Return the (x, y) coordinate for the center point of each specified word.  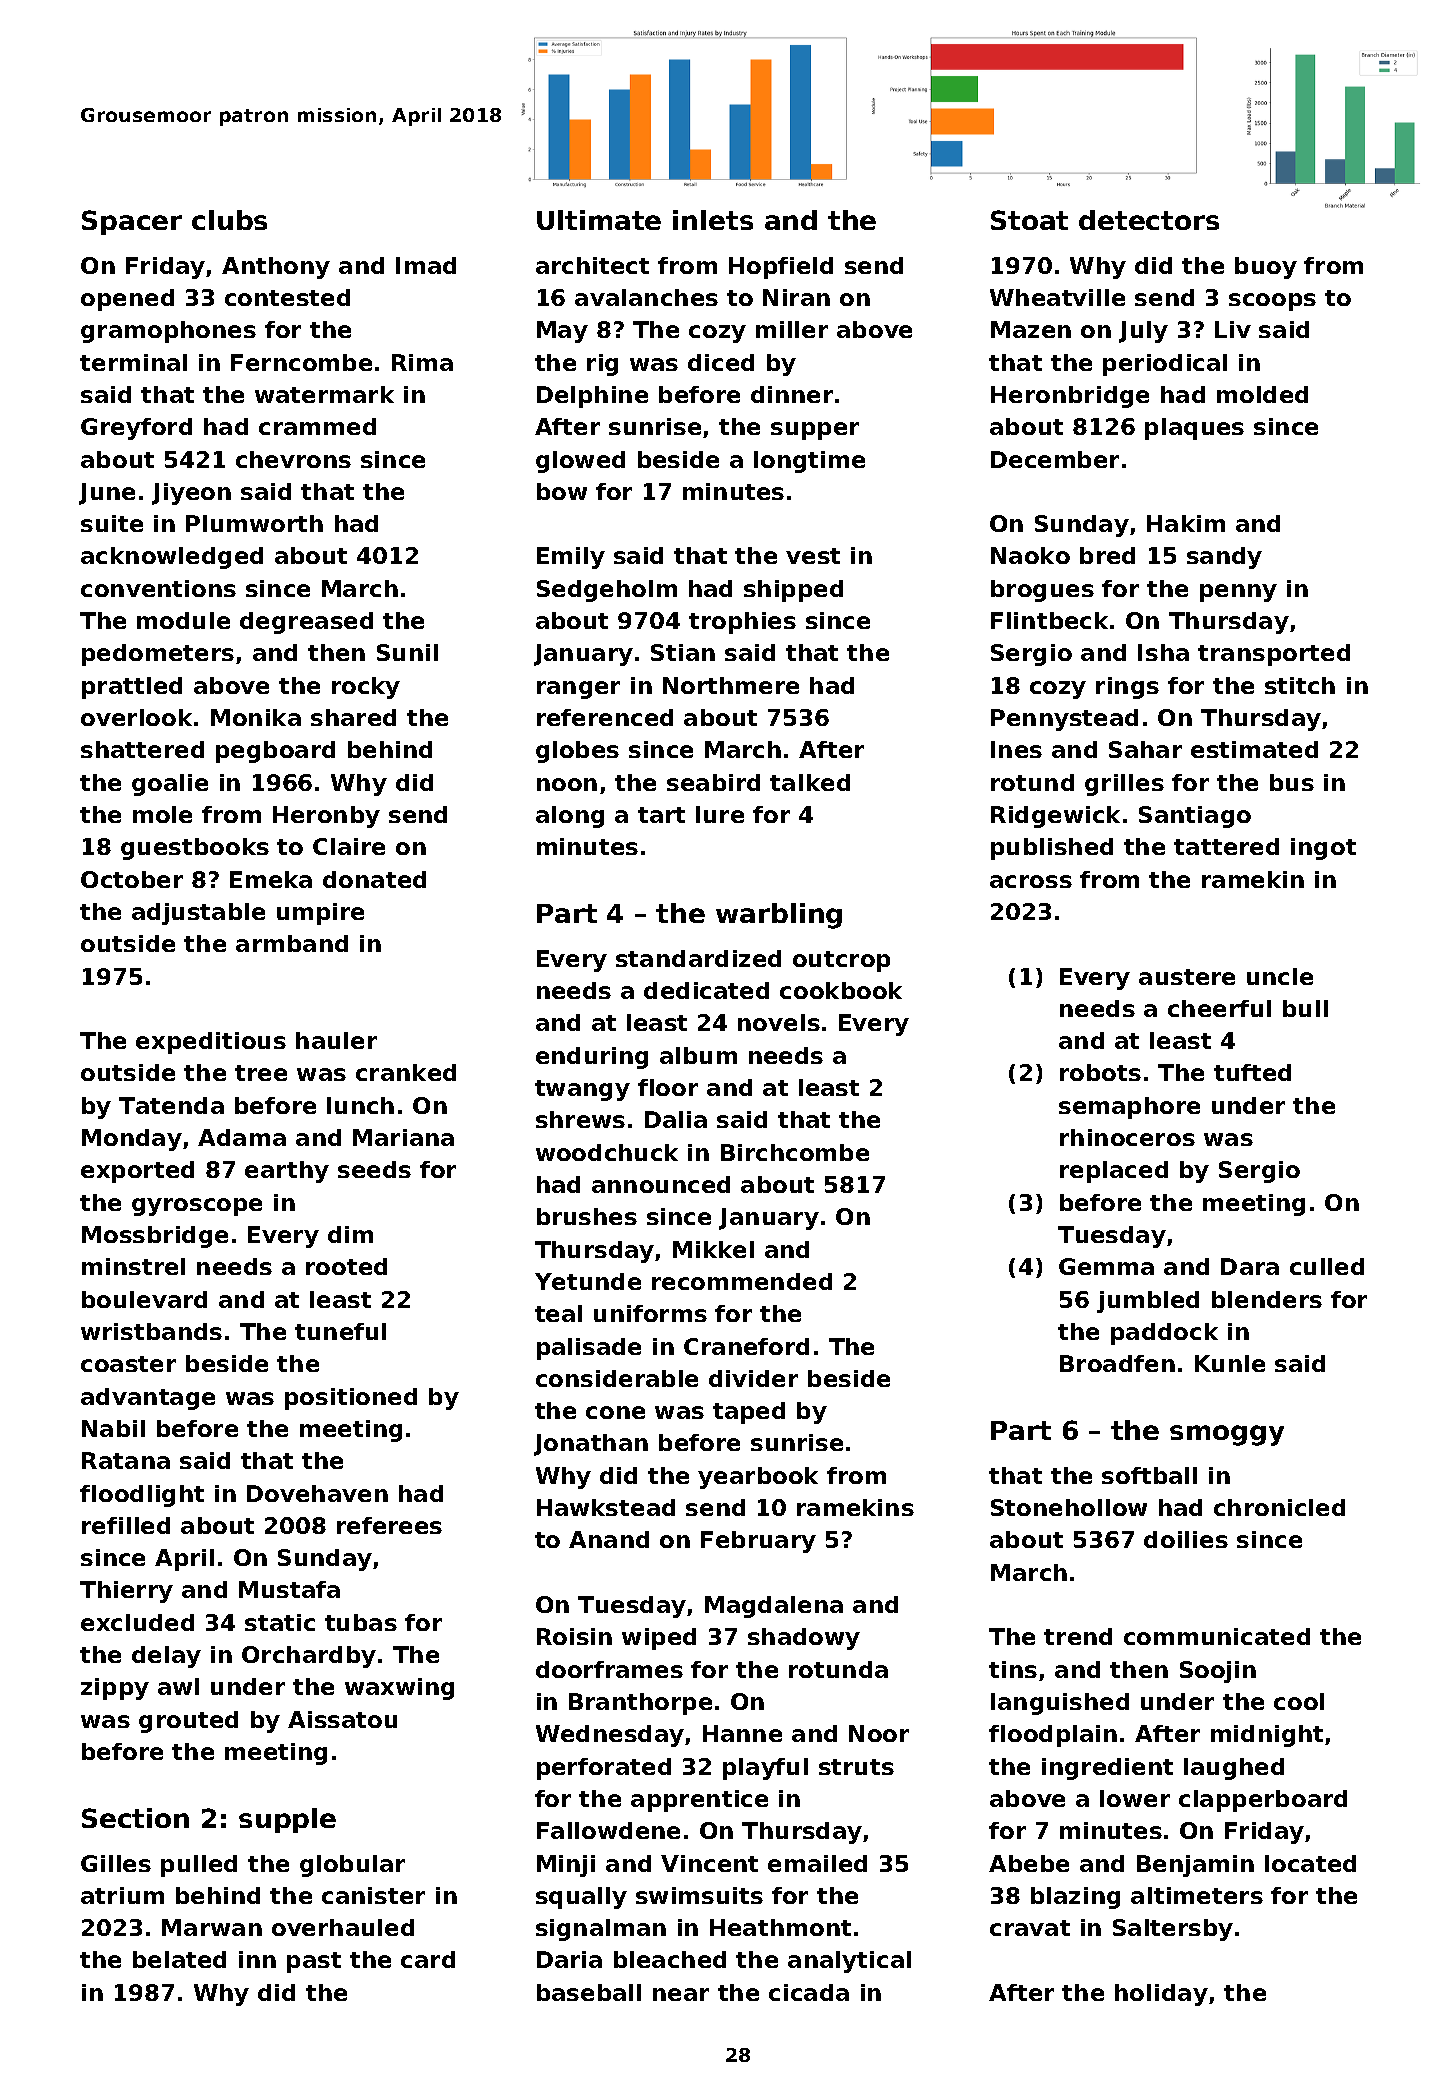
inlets (713, 220)
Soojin (1218, 1672)
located (1310, 1863)
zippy (115, 1689)
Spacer (132, 222)
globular (352, 1866)
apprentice (699, 1801)
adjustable (198, 914)
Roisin (574, 1636)
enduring (592, 1058)
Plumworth (254, 523)
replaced (1114, 1172)
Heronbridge (1070, 397)
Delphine (592, 397)
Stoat (1029, 220)
